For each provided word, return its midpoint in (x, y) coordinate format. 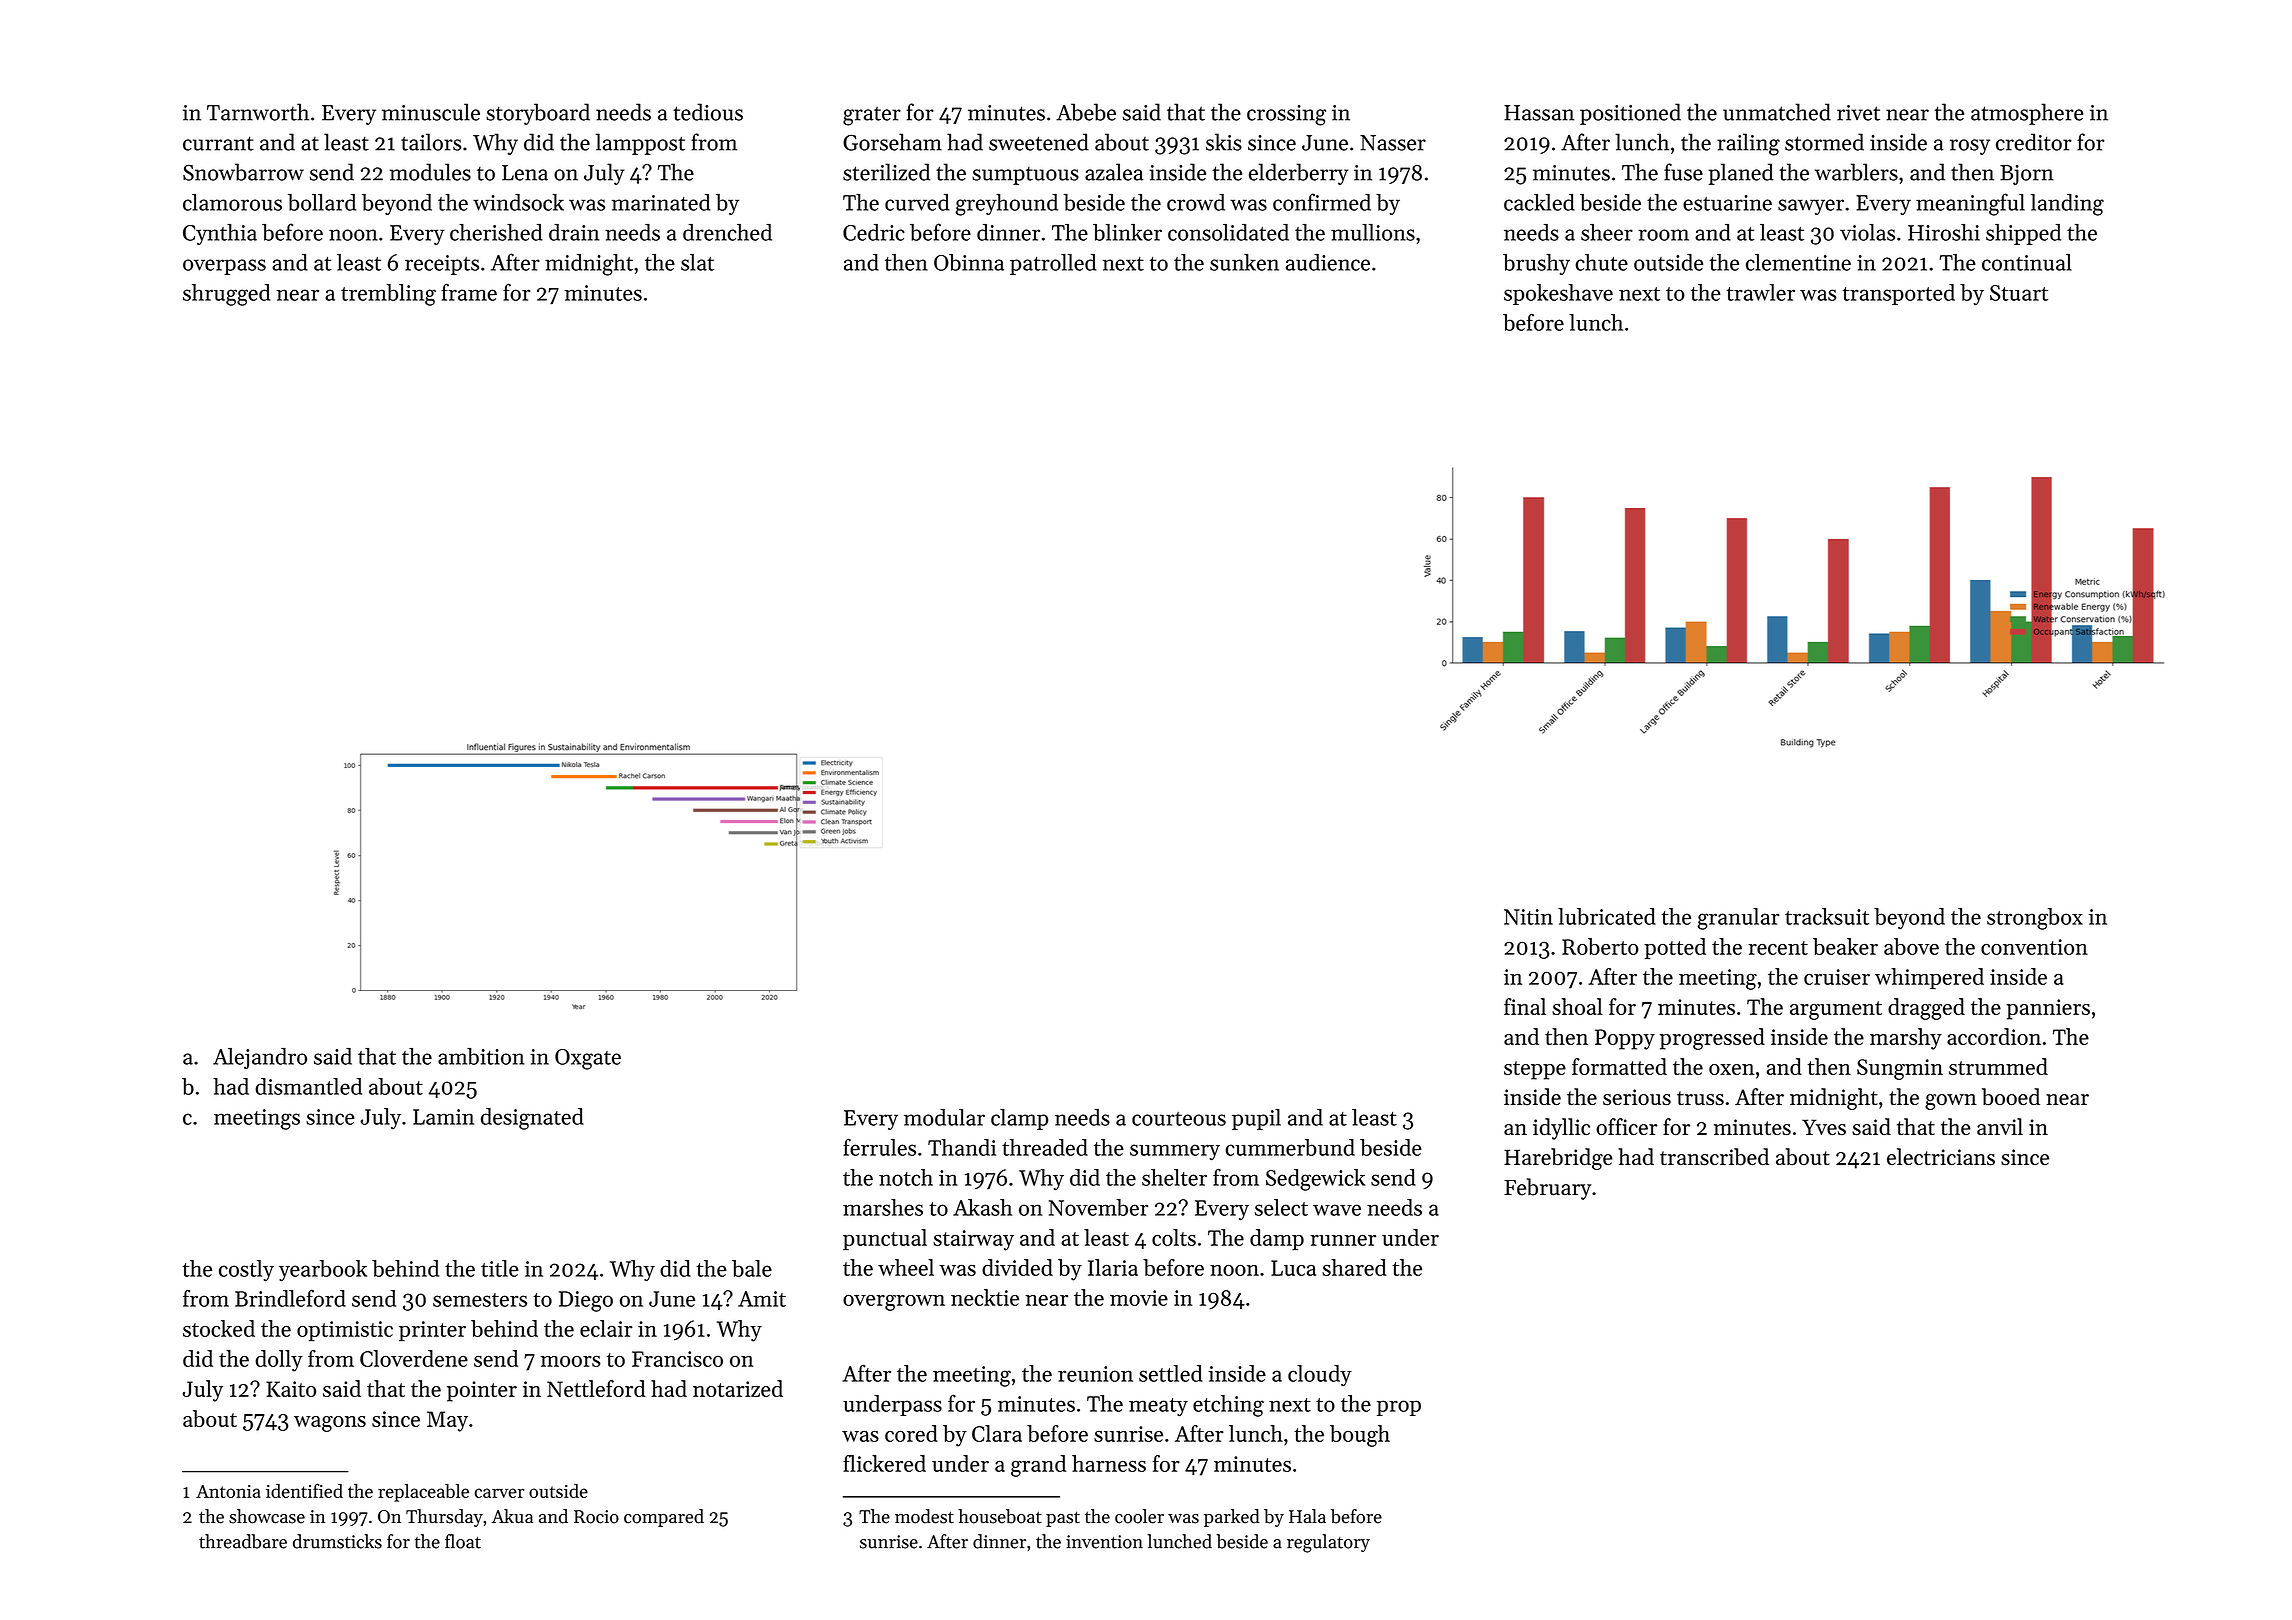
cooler (1139, 1516)
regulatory (1328, 1543)
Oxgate (588, 1059)
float (463, 1541)
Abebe (1086, 112)
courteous (1179, 1119)
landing (2067, 205)
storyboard (538, 114)
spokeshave (1558, 294)
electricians (1941, 1156)
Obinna (969, 262)
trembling (388, 295)
